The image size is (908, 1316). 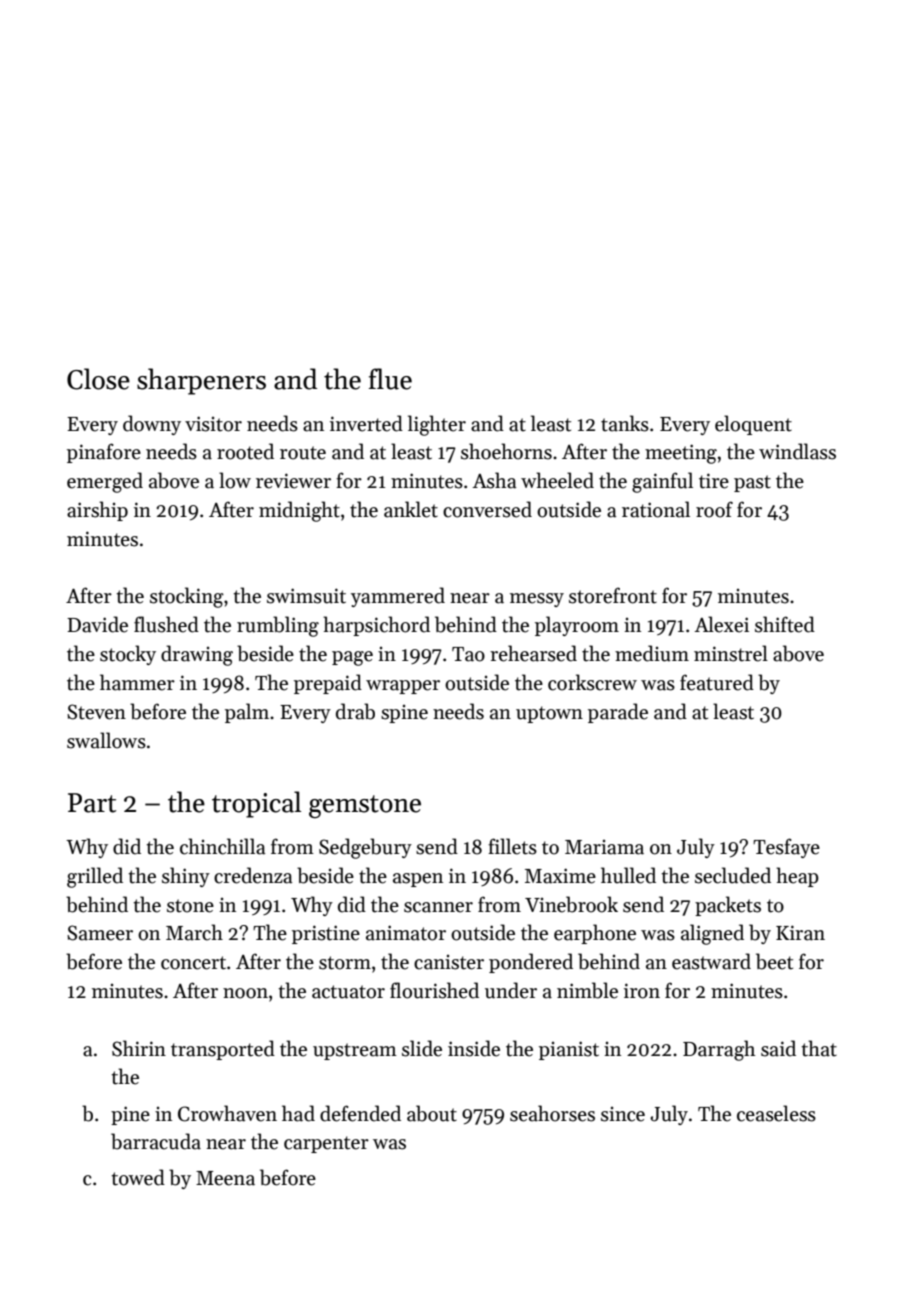 What do you see at coordinates (613, 595) in the document?
I see `storefront` at bounding box center [613, 595].
